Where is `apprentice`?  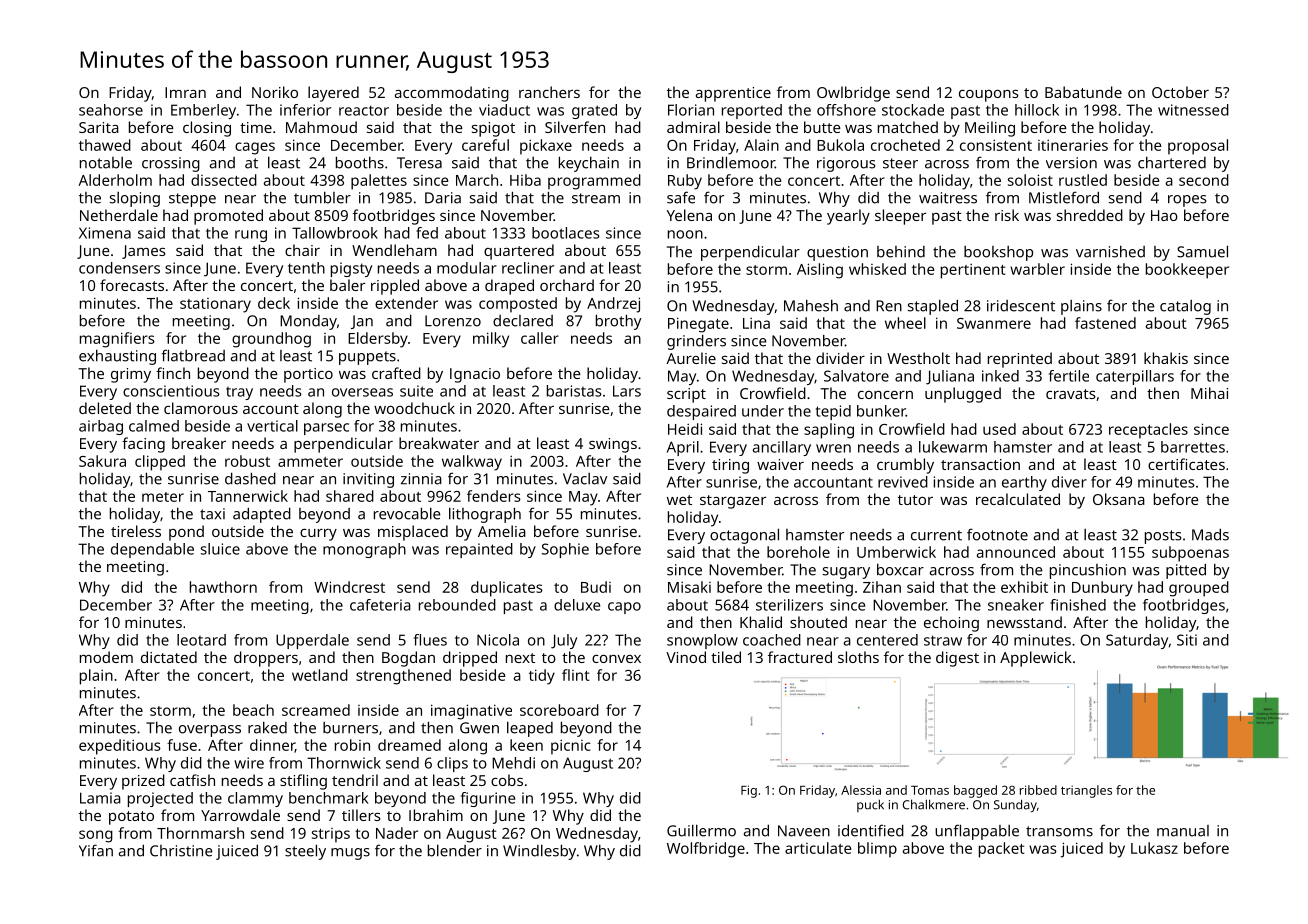
apprentice is located at coordinates (733, 94).
